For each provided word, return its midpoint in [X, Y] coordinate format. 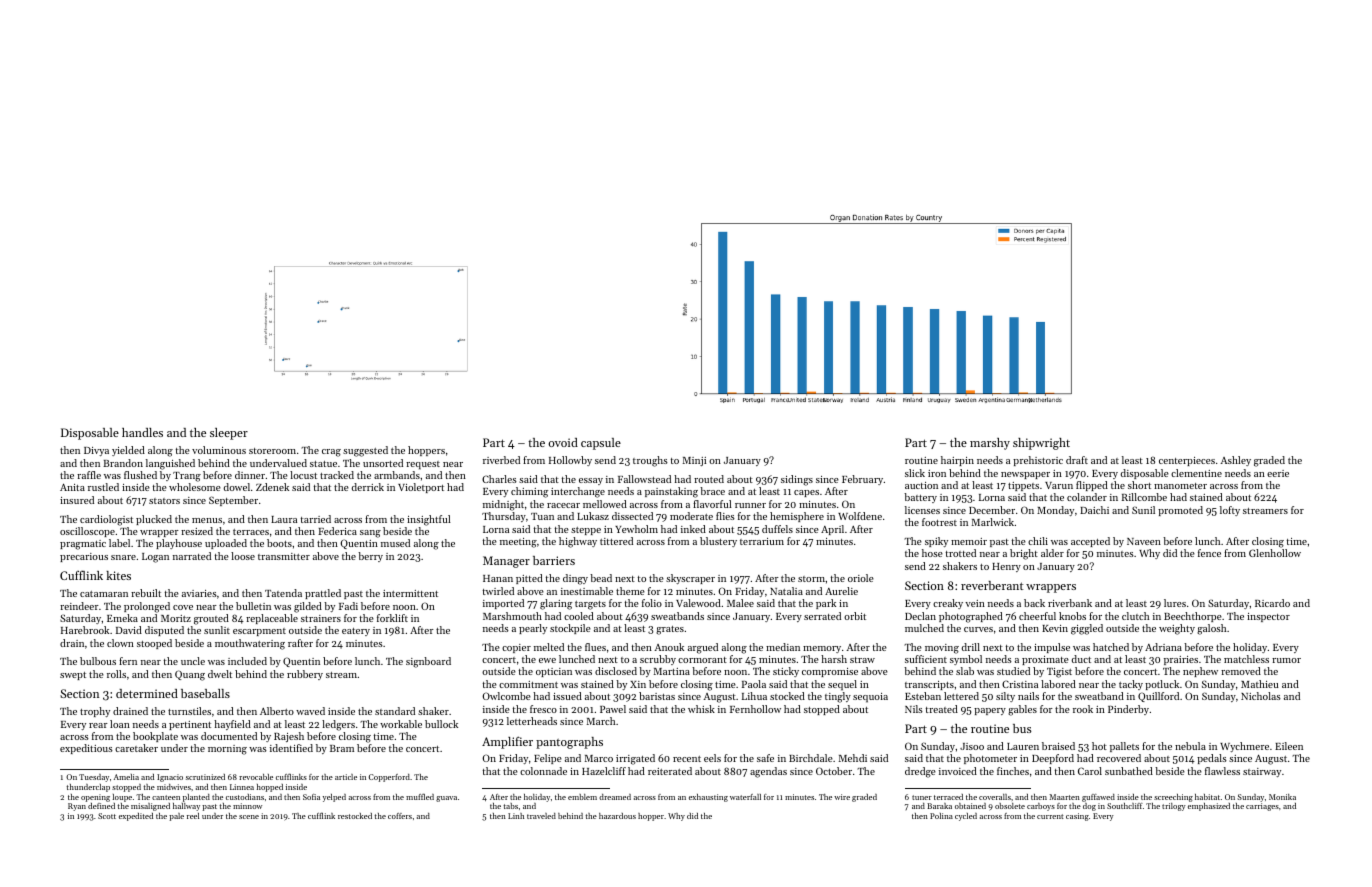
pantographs [569, 743]
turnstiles [189, 711]
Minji [694, 461]
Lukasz [593, 516]
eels [712, 758]
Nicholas [1261, 696]
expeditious [86, 749]
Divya [96, 451]
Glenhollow [1275, 553]
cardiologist [106, 520]
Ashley [1235, 461]
